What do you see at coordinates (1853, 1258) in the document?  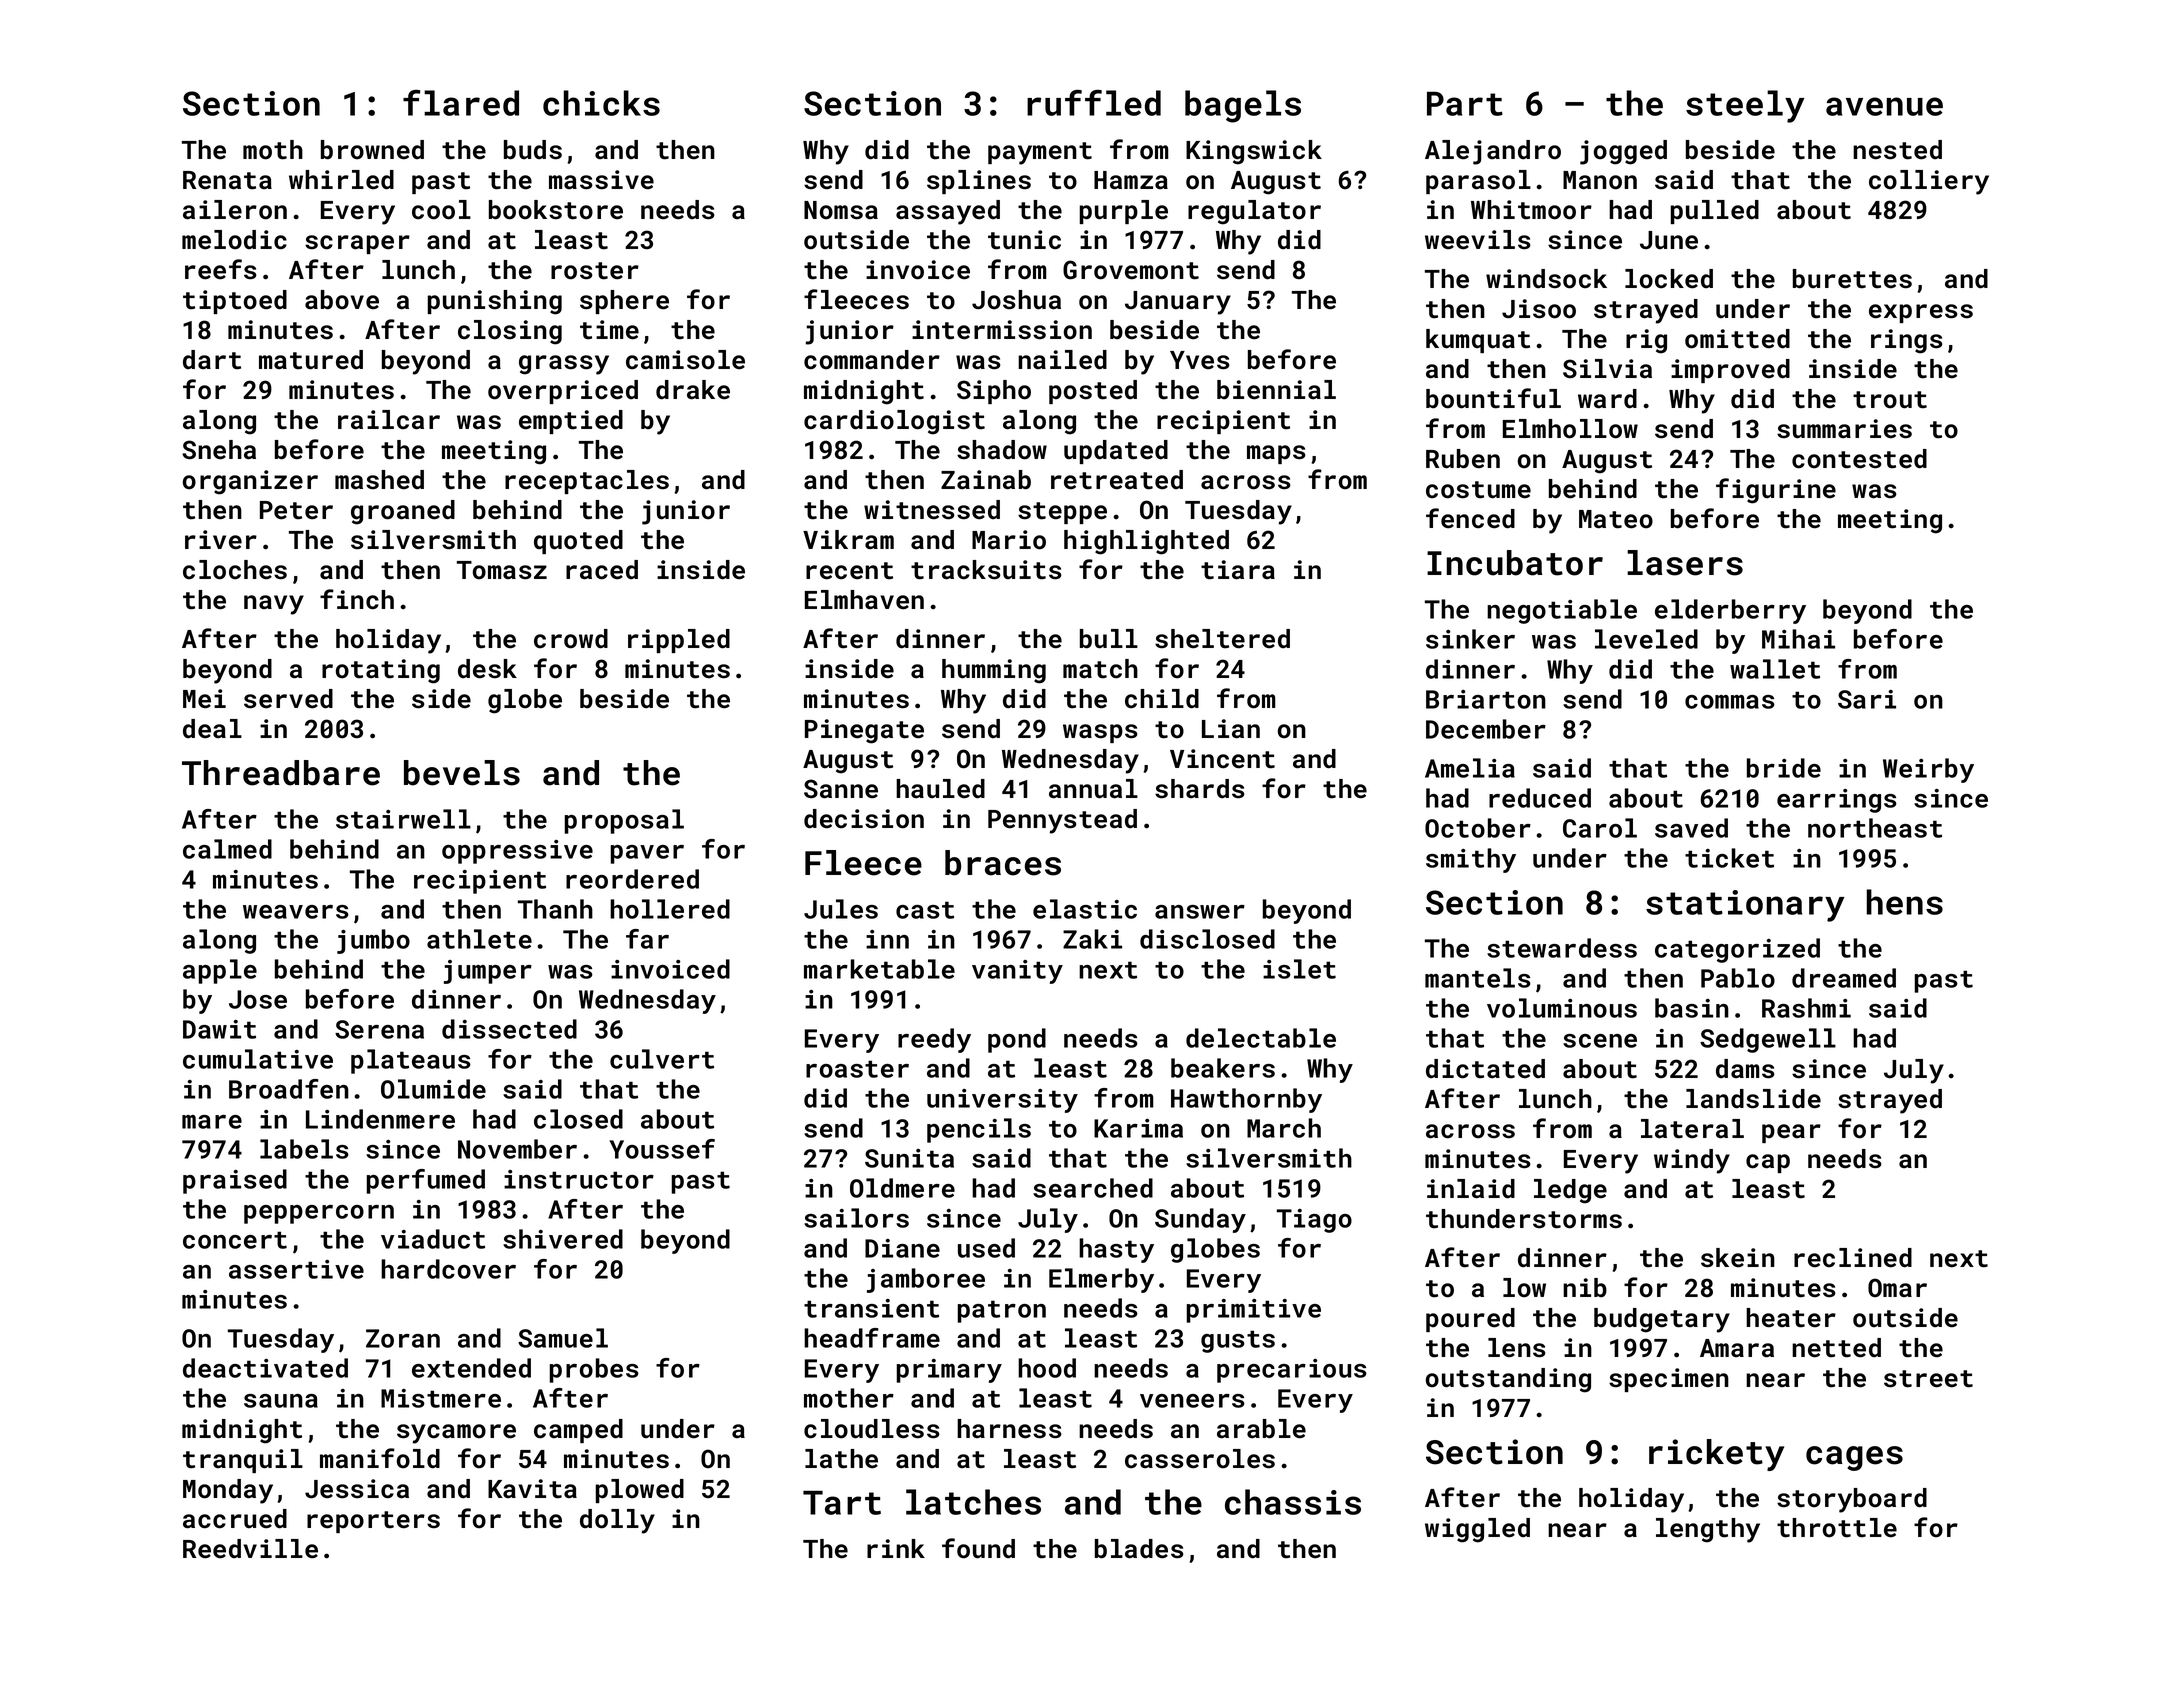 I see `reclined` at bounding box center [1853, 1258].
